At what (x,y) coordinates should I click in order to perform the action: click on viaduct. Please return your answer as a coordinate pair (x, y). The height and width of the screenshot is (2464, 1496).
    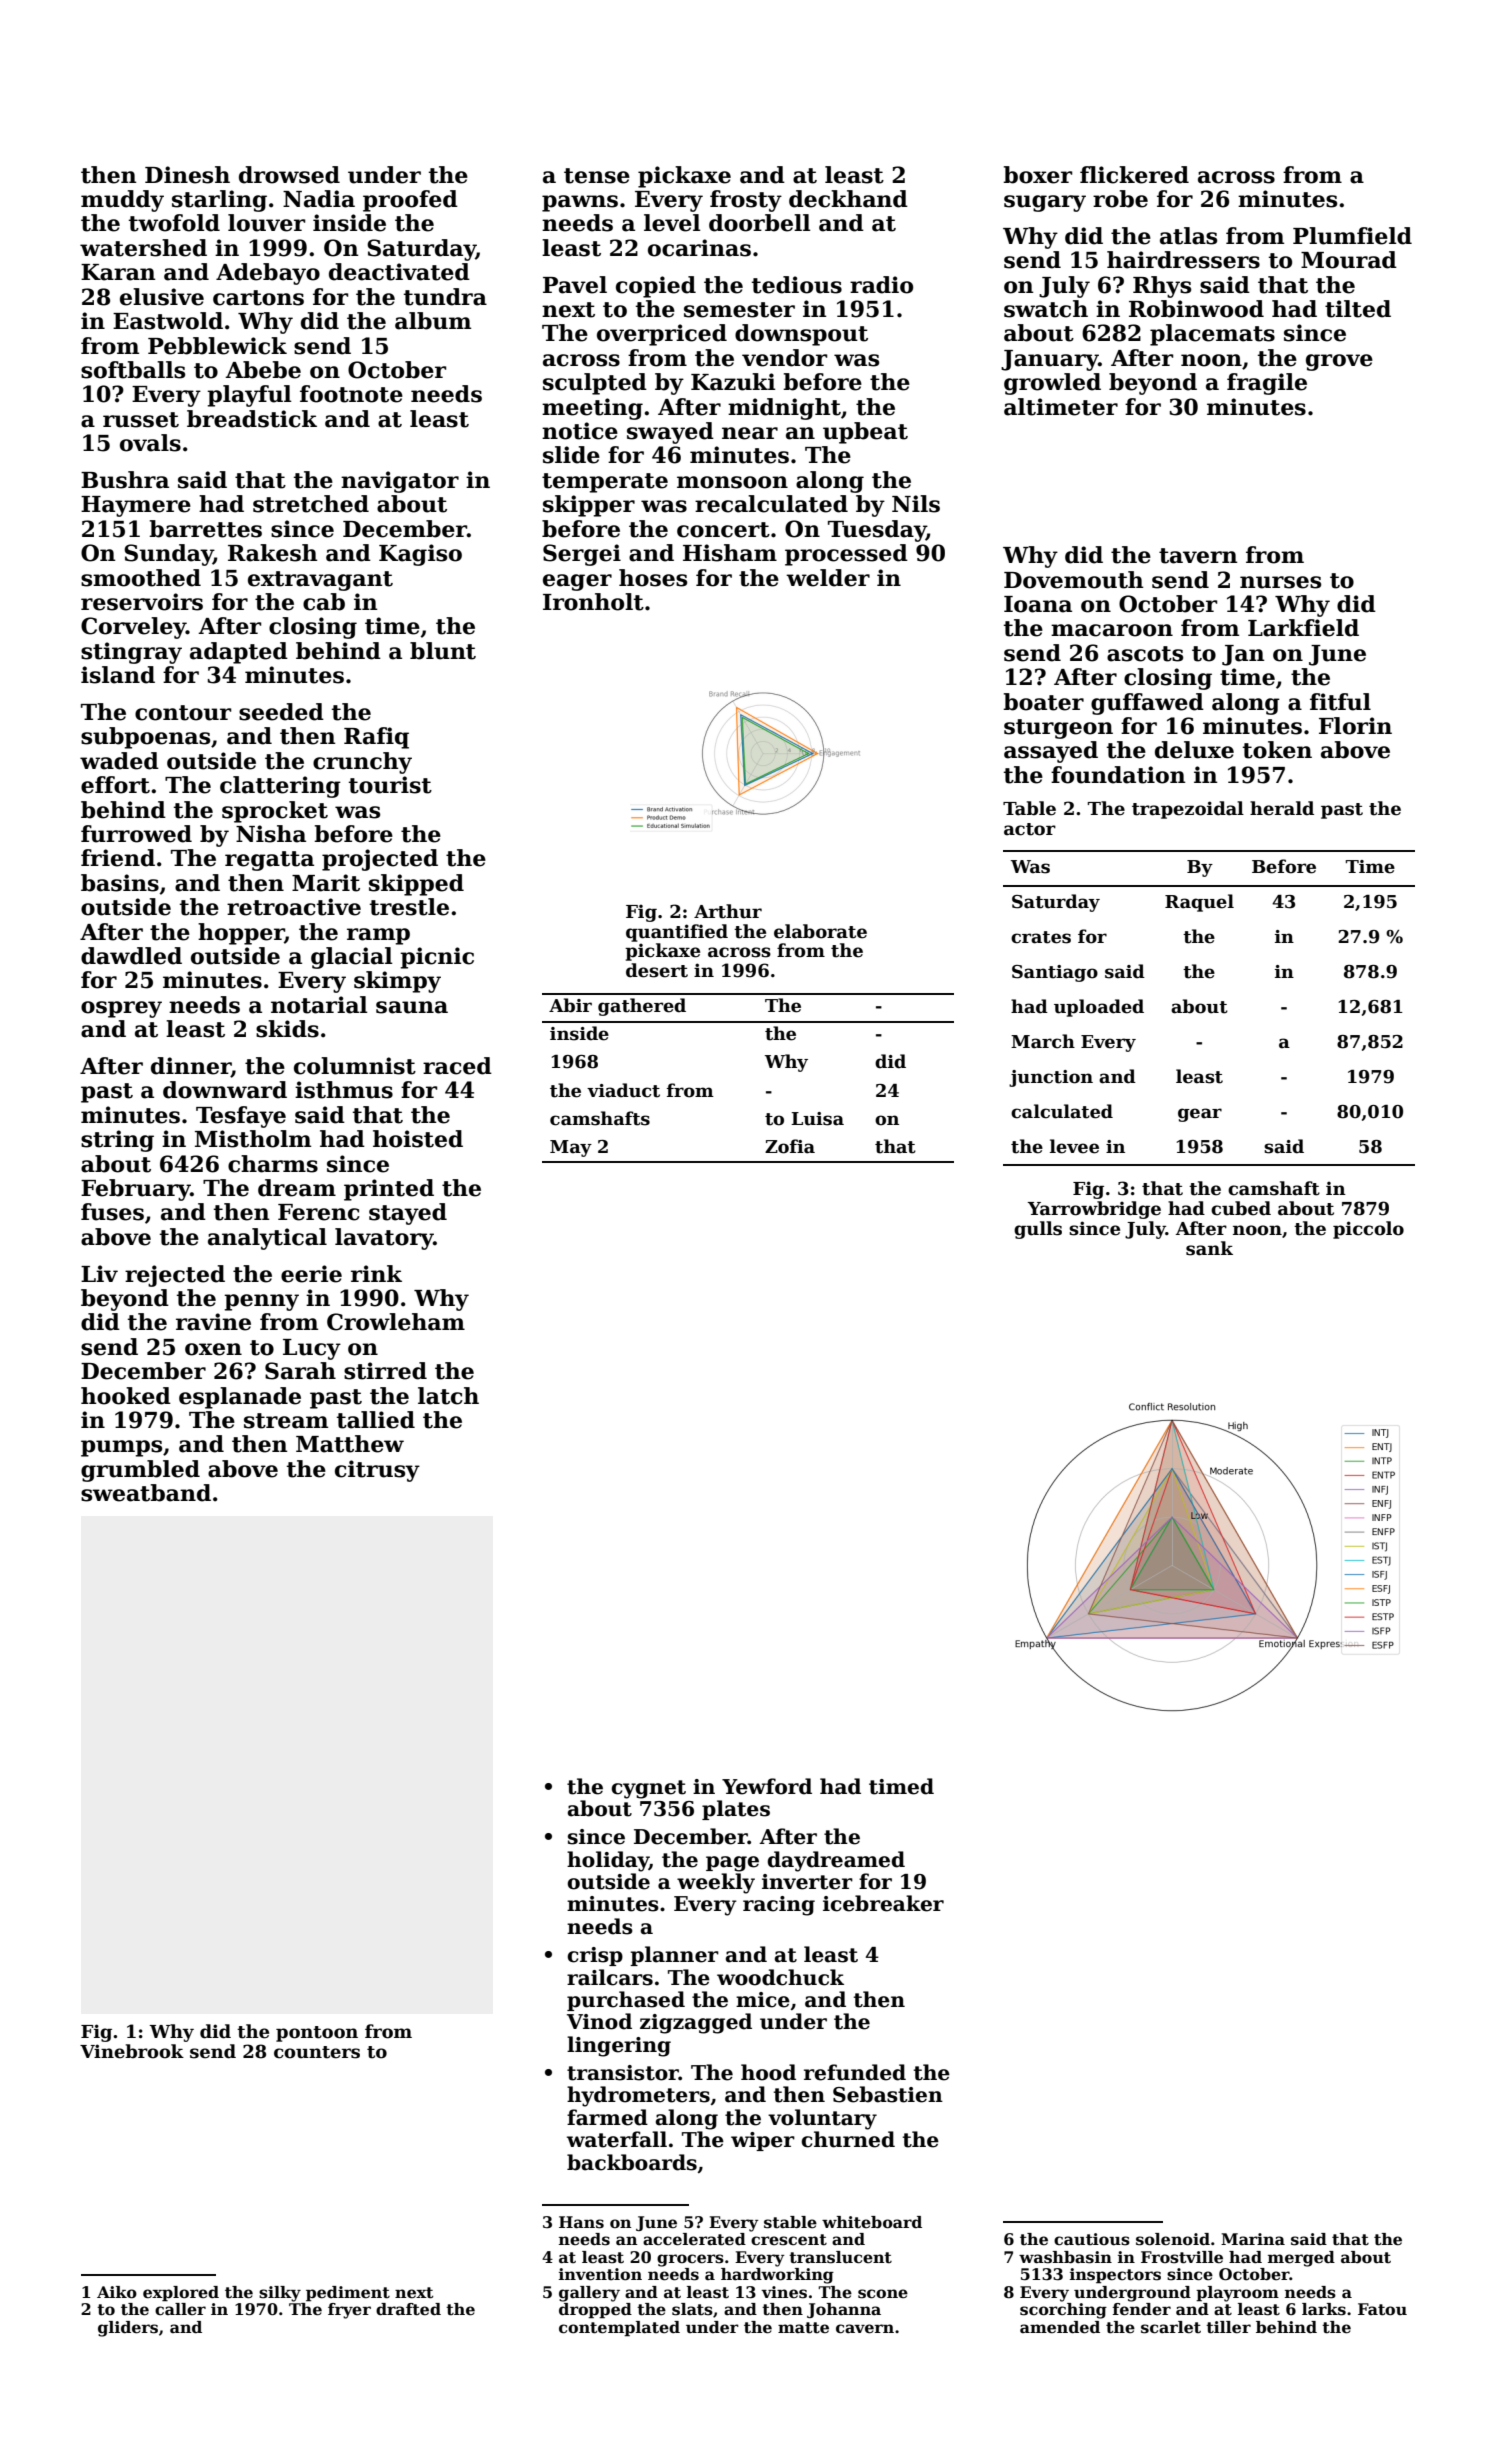
    Looking at the image, I should click on (623, 1090).
